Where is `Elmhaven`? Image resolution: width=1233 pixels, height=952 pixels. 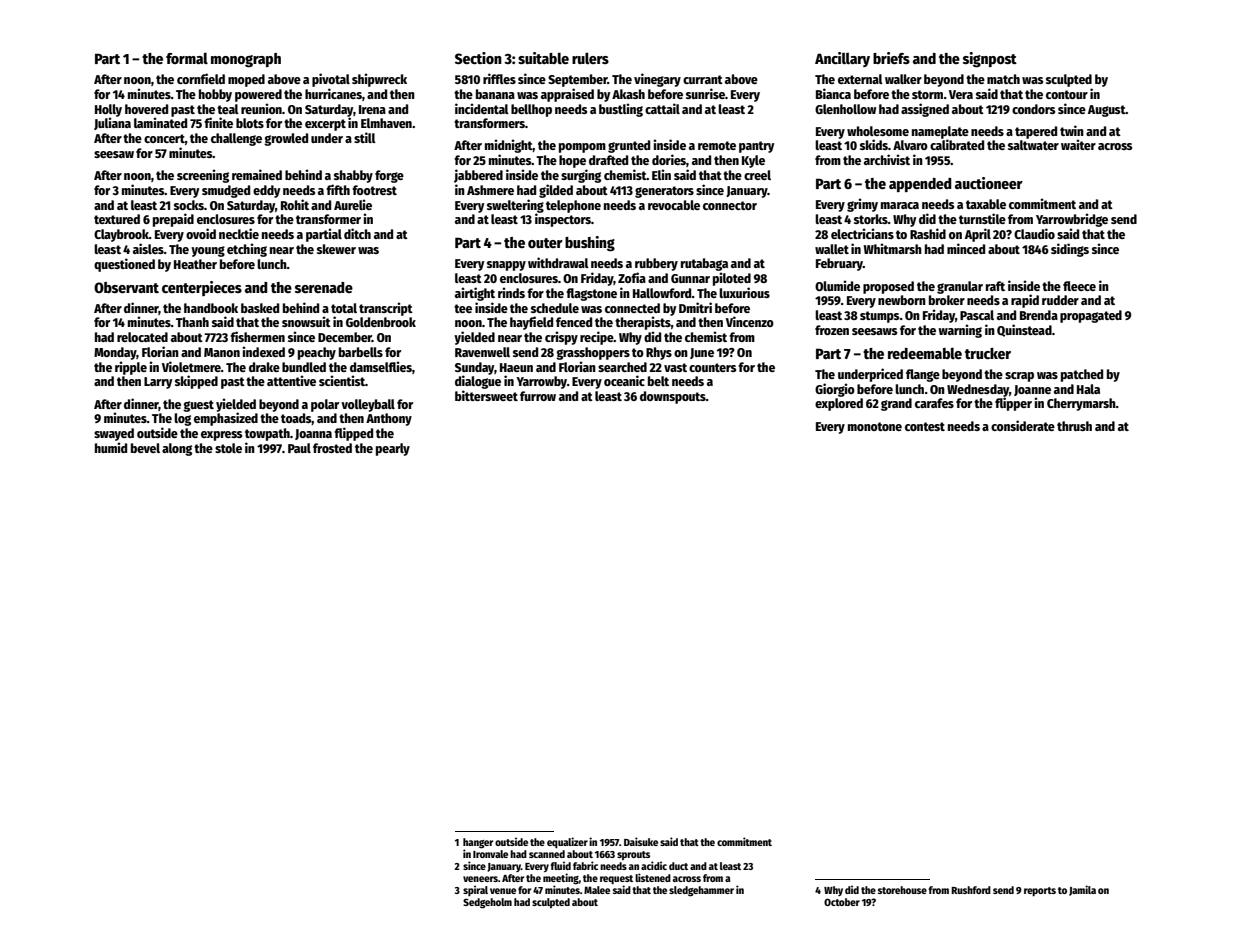 Elmhaven is located at coordinates (386, 123).
